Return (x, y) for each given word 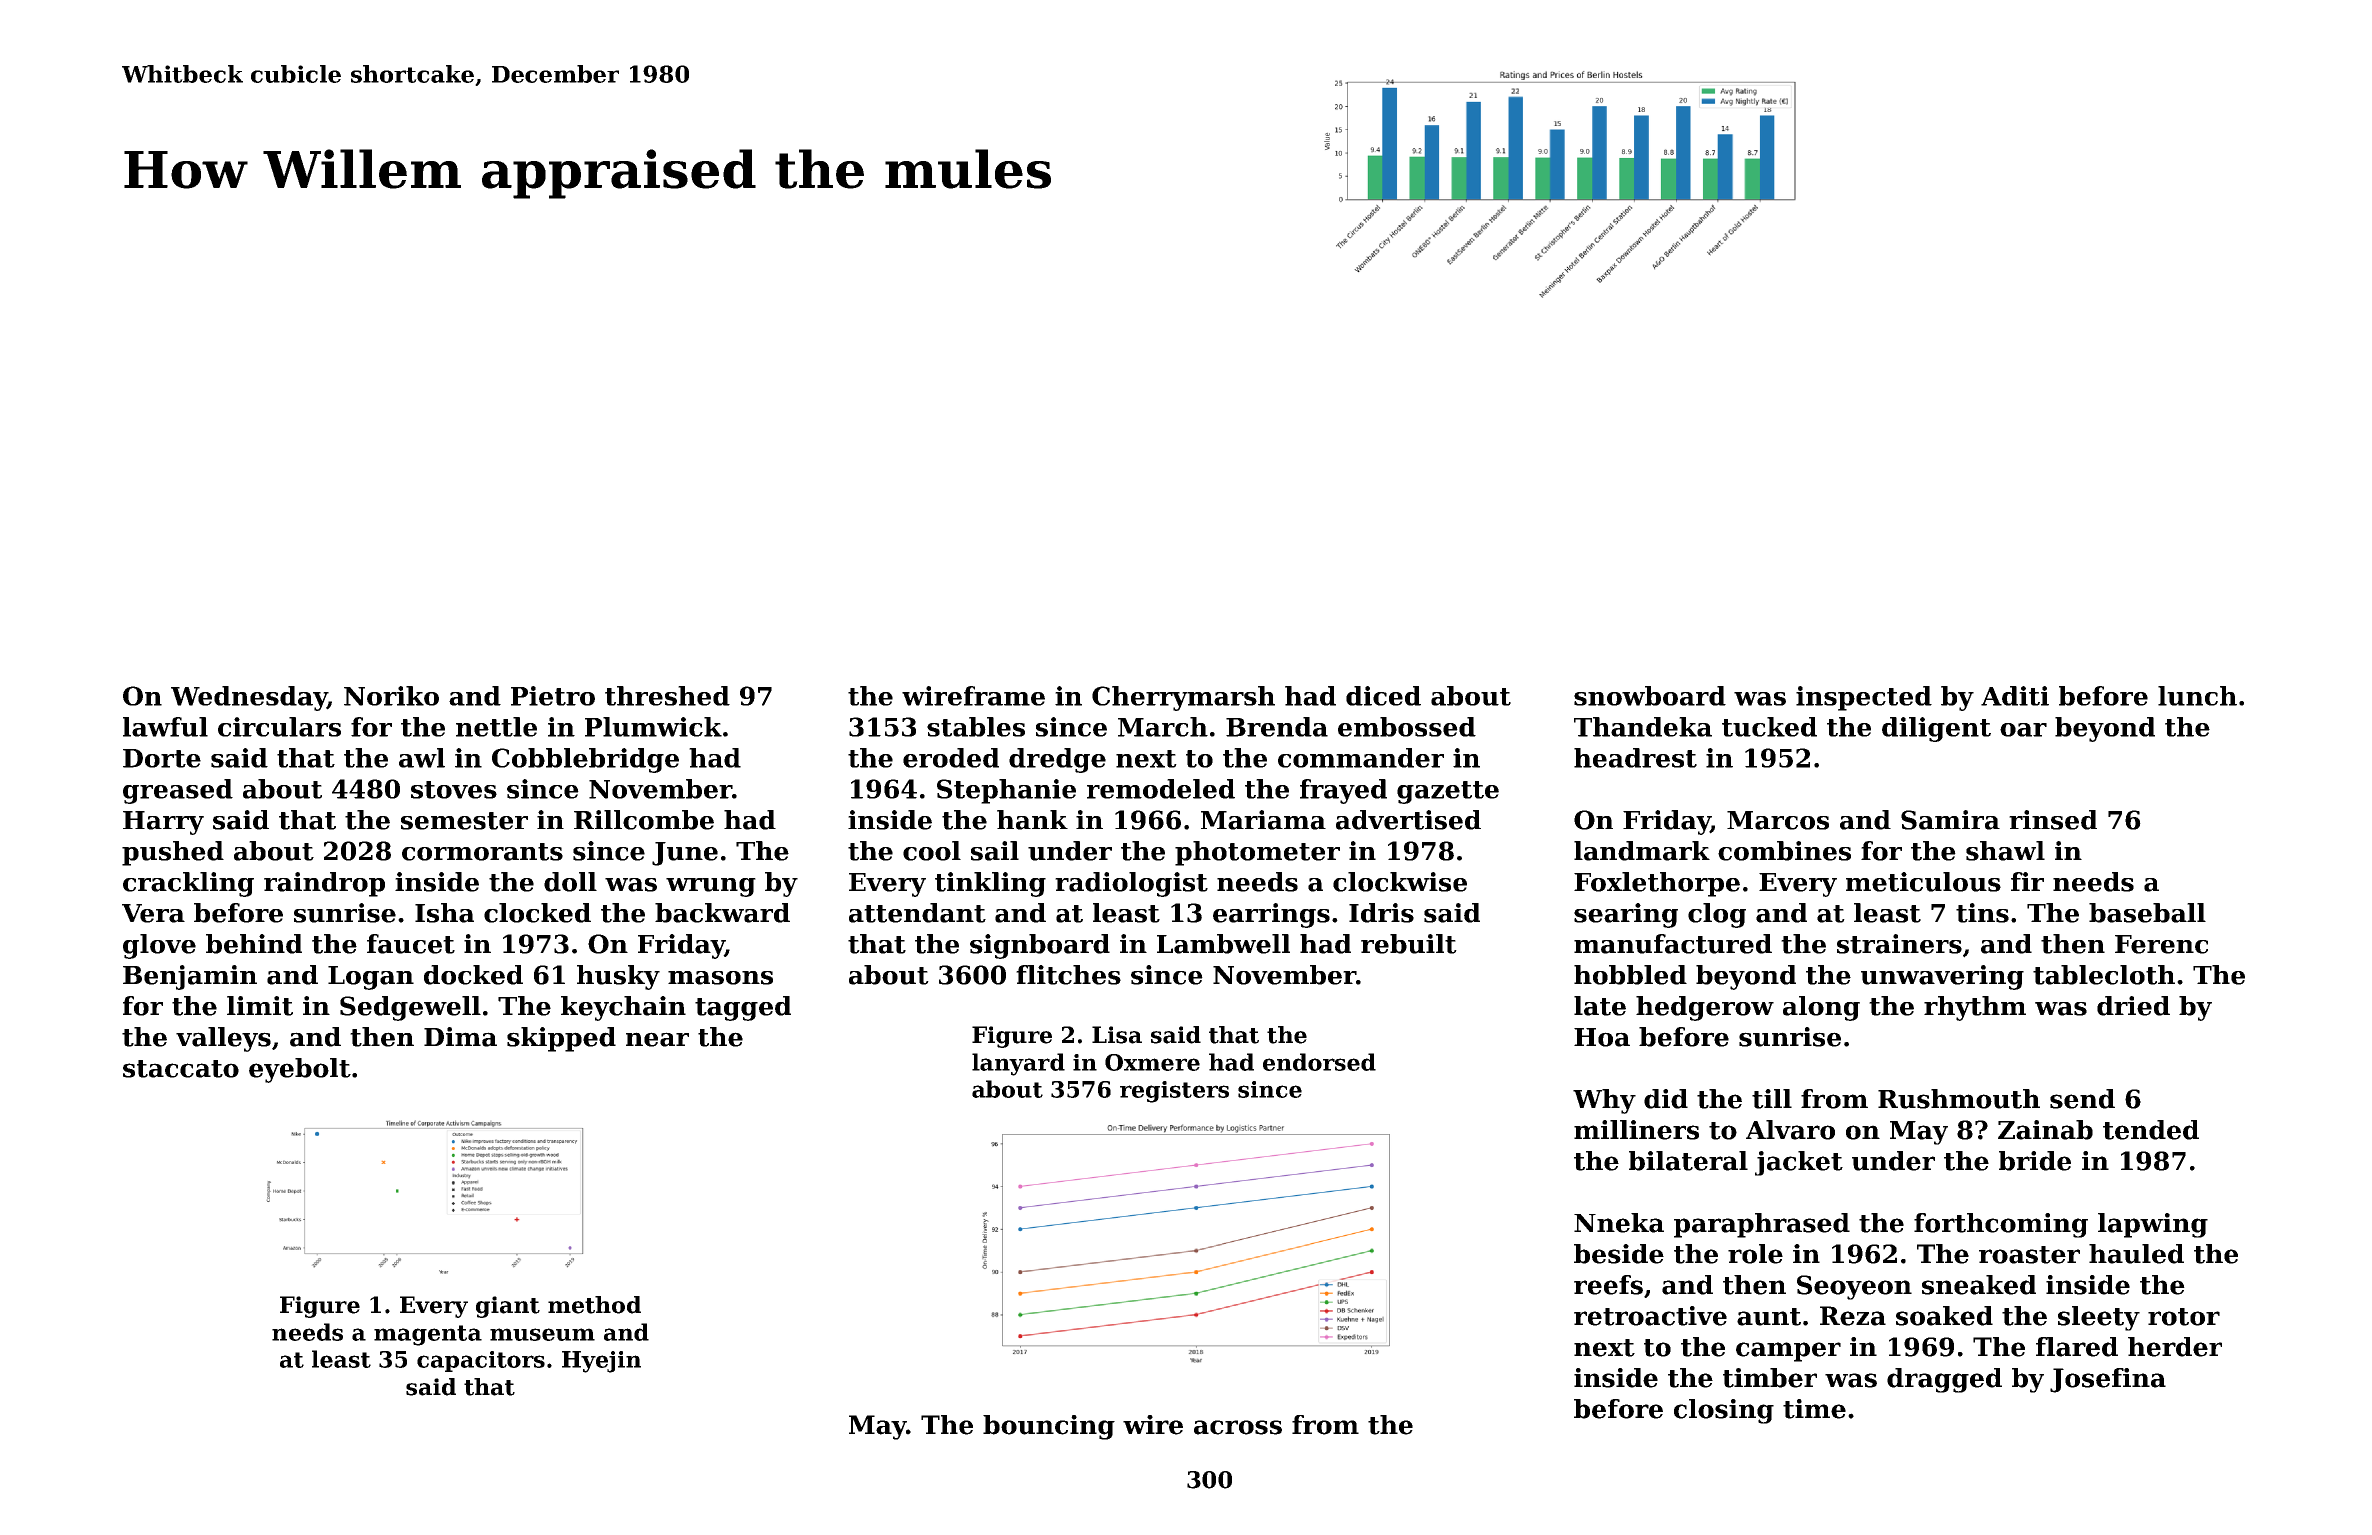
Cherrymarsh (1183, 698)
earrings (1271, 915)
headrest (1635, 758)
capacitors (481, 1361)
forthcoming (2001, 1225)
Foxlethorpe (1657, 884)
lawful (165, 727)
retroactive (1650, 1316)
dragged (1944, 1380)
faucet (411, 944)
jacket (1799, 1163)
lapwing (2153, 1225)
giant (508, 1307)
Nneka (1619, 1223)
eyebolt (300, 1070)
